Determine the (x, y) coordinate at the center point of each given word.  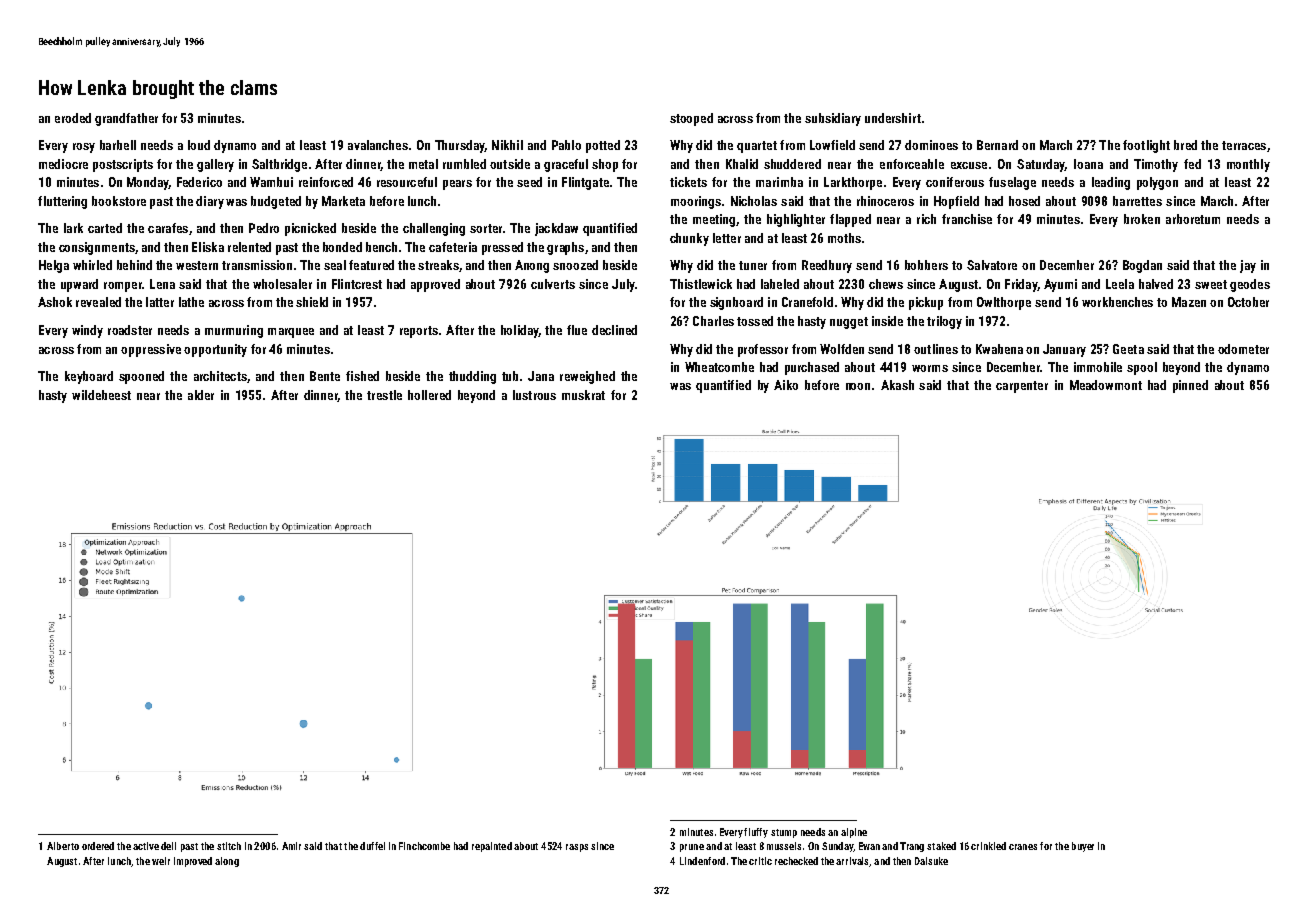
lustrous (534, 395)
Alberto (63, 846)
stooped (691, 119)
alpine (854, 833)
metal (423, 164)
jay (1248, 266)
